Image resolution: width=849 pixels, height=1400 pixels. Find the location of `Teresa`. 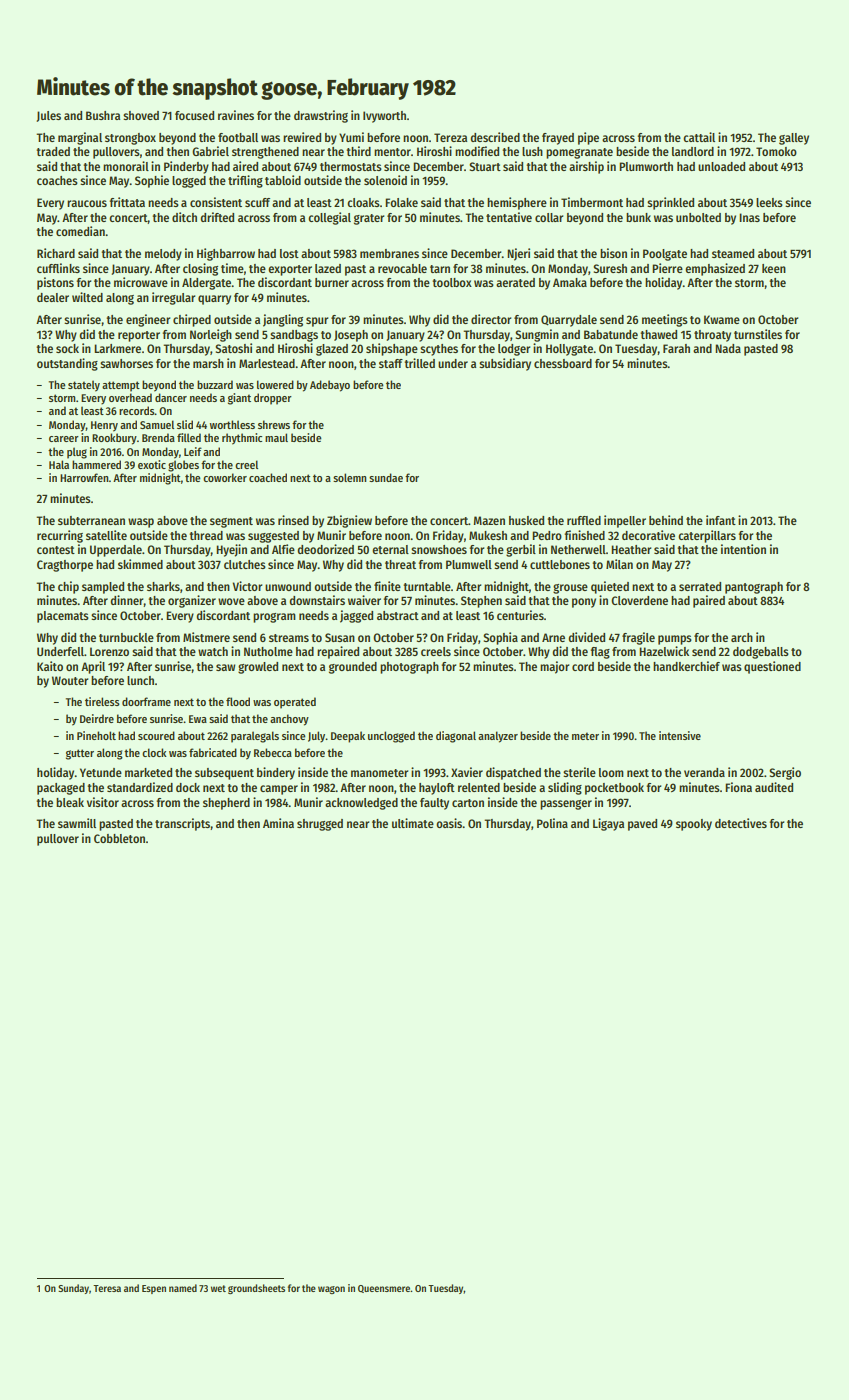

Teresa is located at coordinates (107, 1288).
